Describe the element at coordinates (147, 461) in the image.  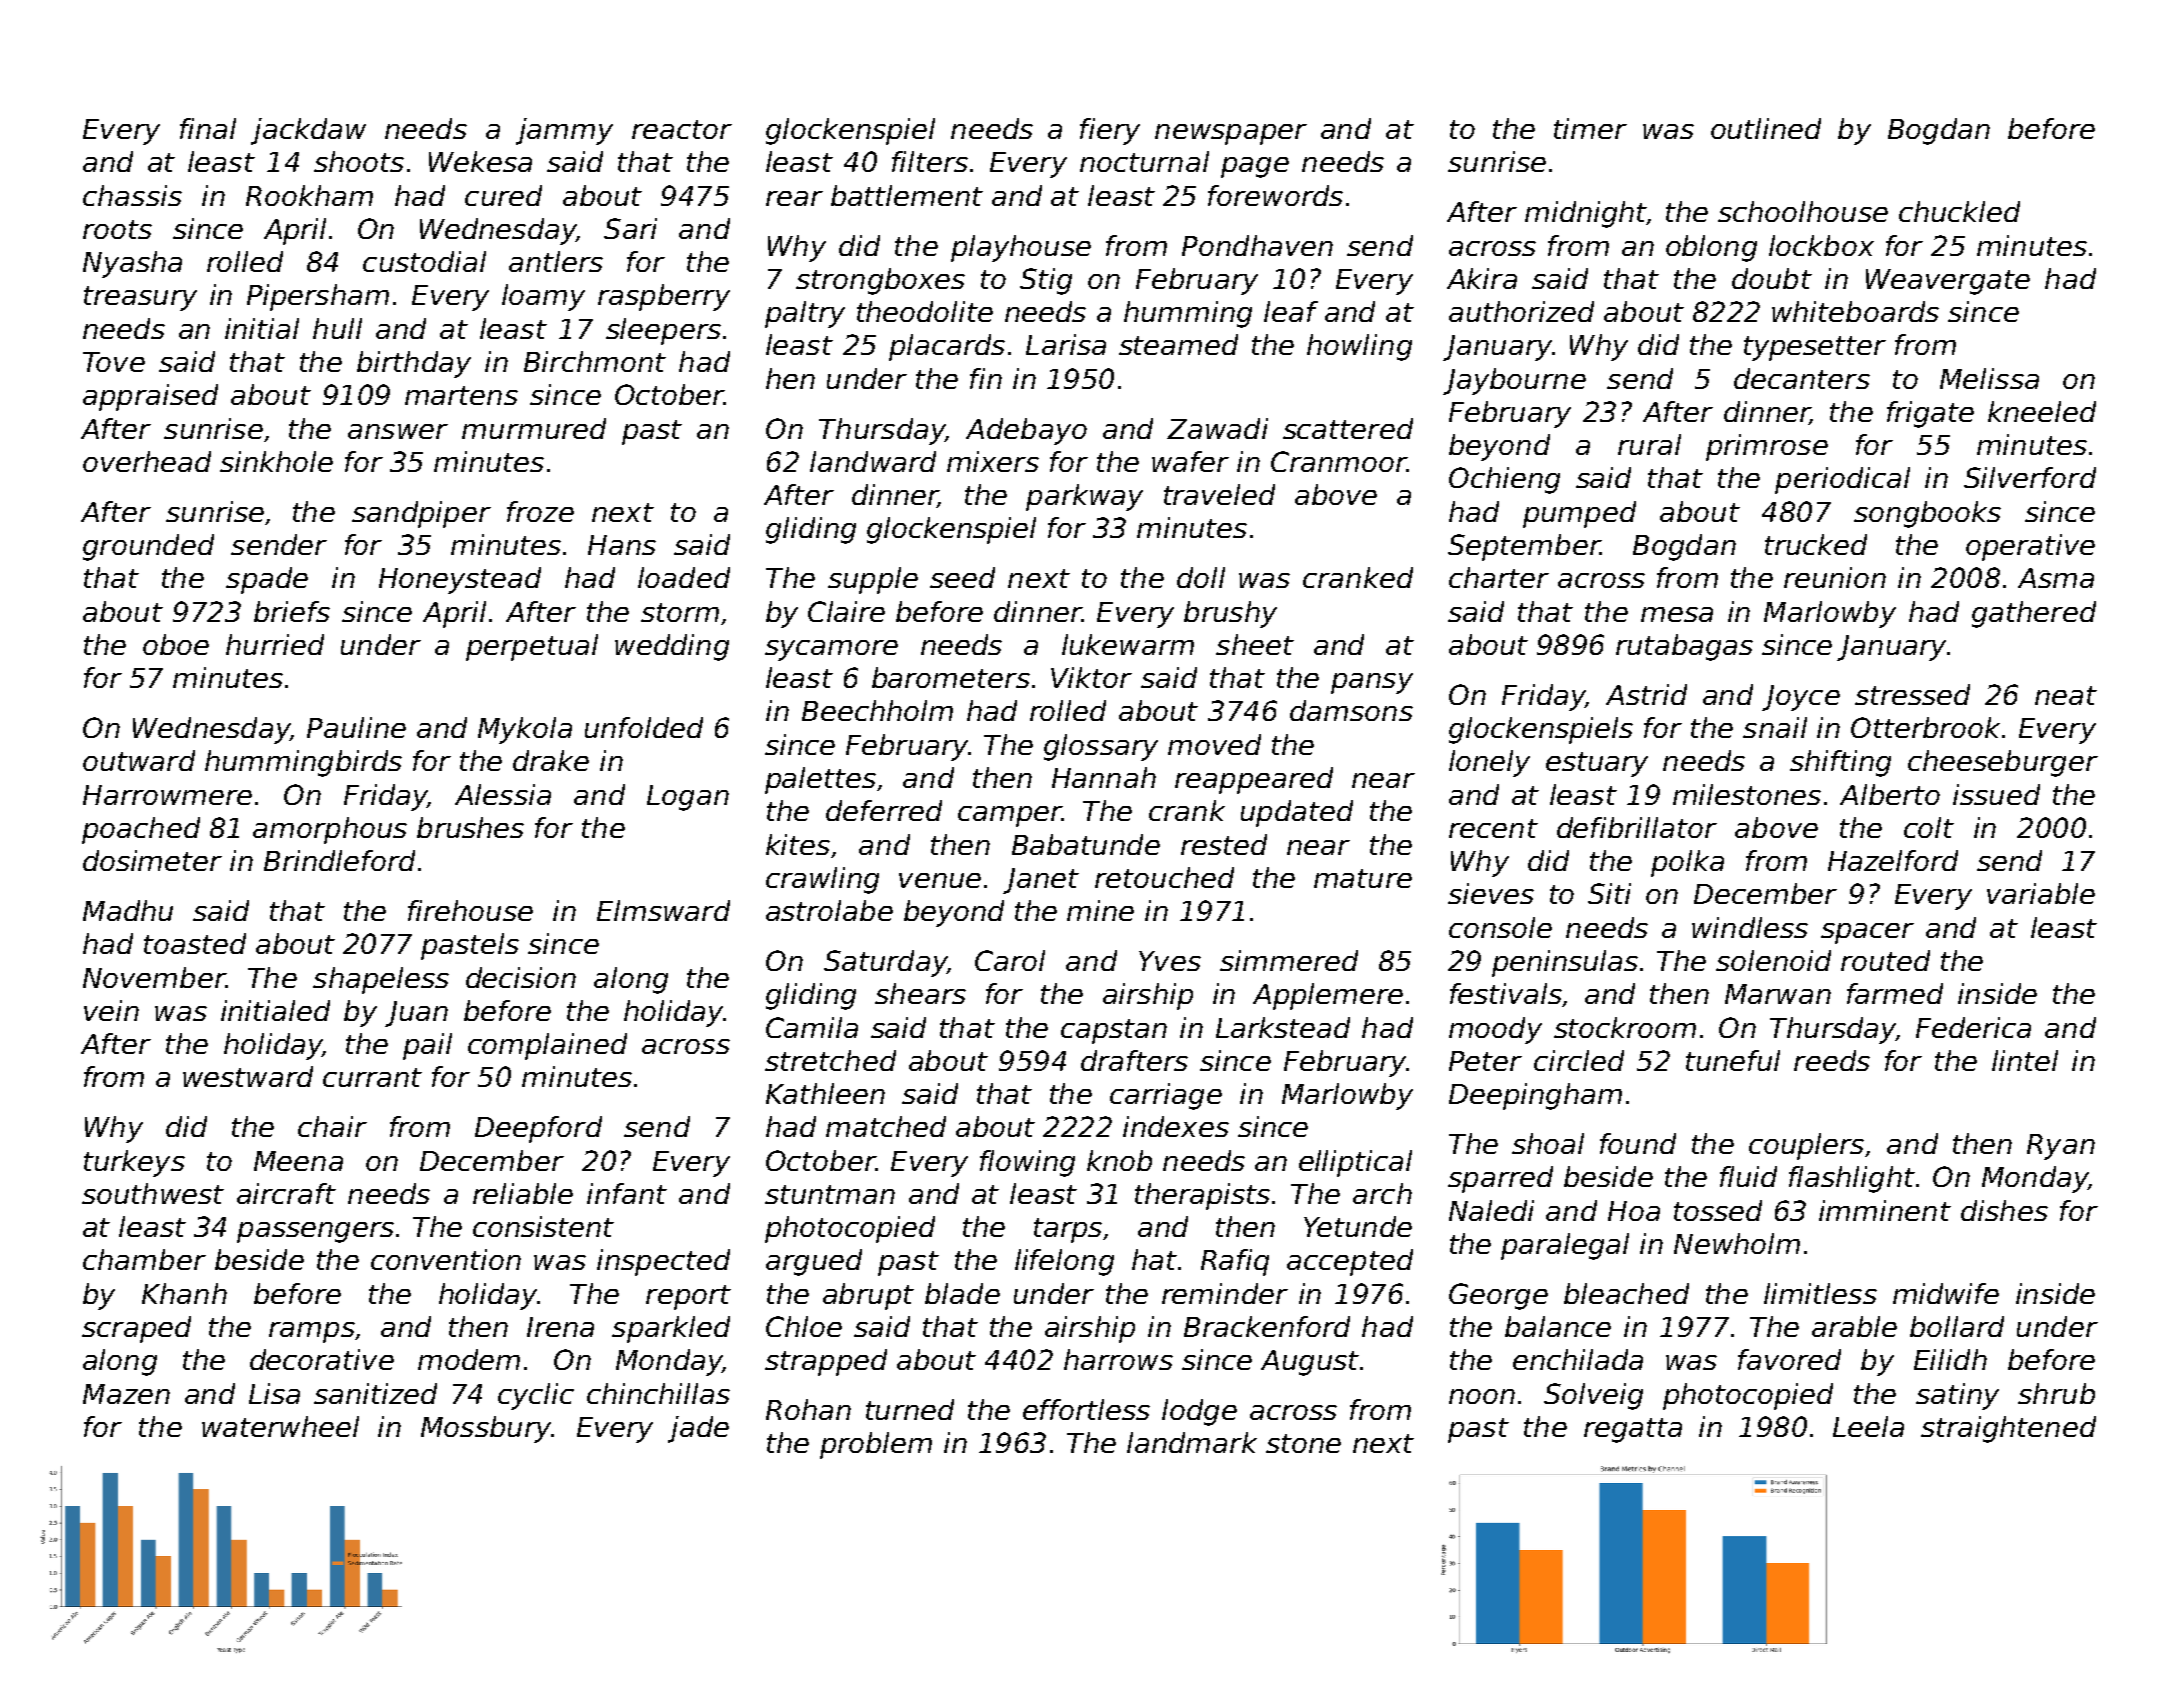
I see `overhead` at that location.
